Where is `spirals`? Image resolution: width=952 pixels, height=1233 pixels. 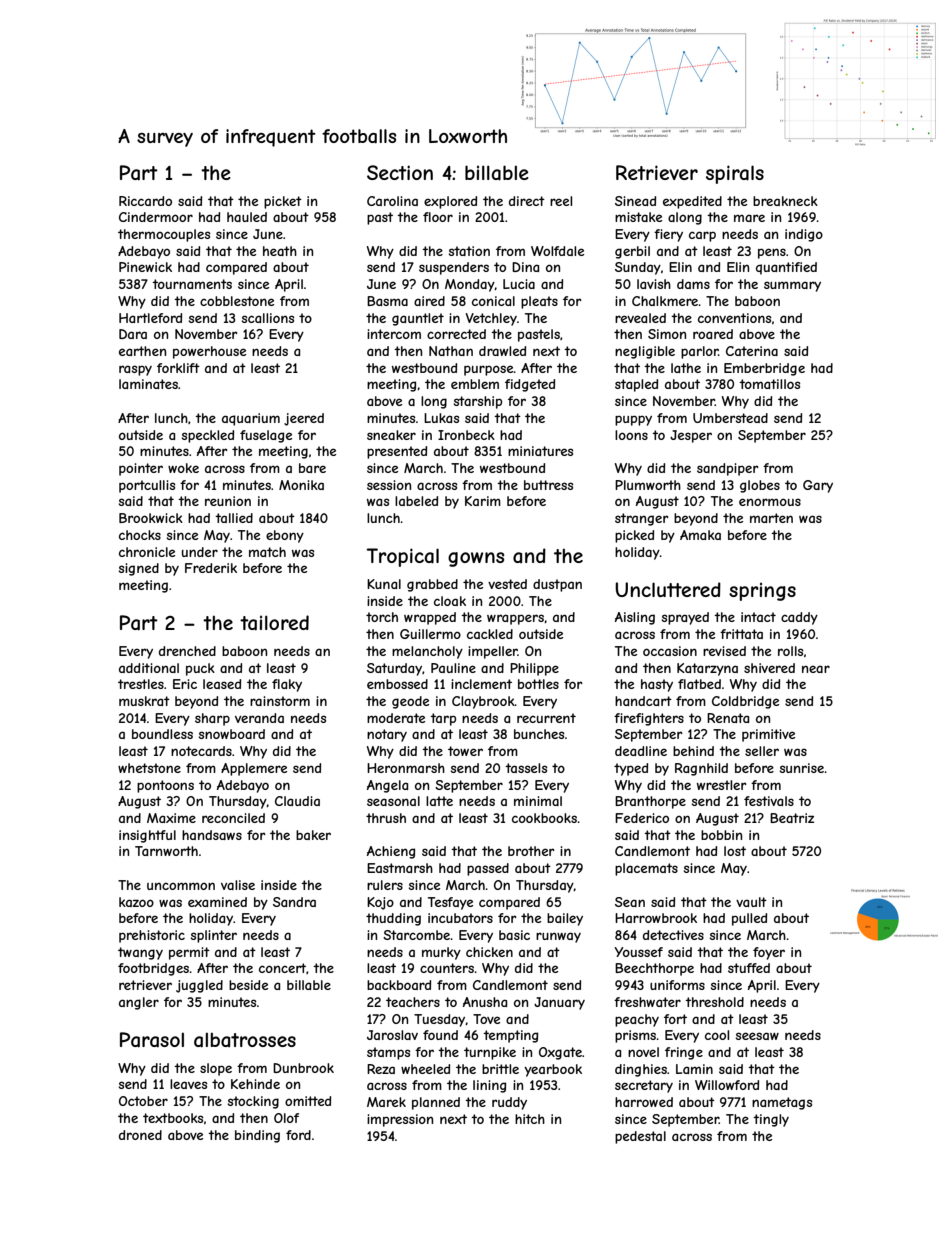 spirals is located at coordinates (735, 174).
